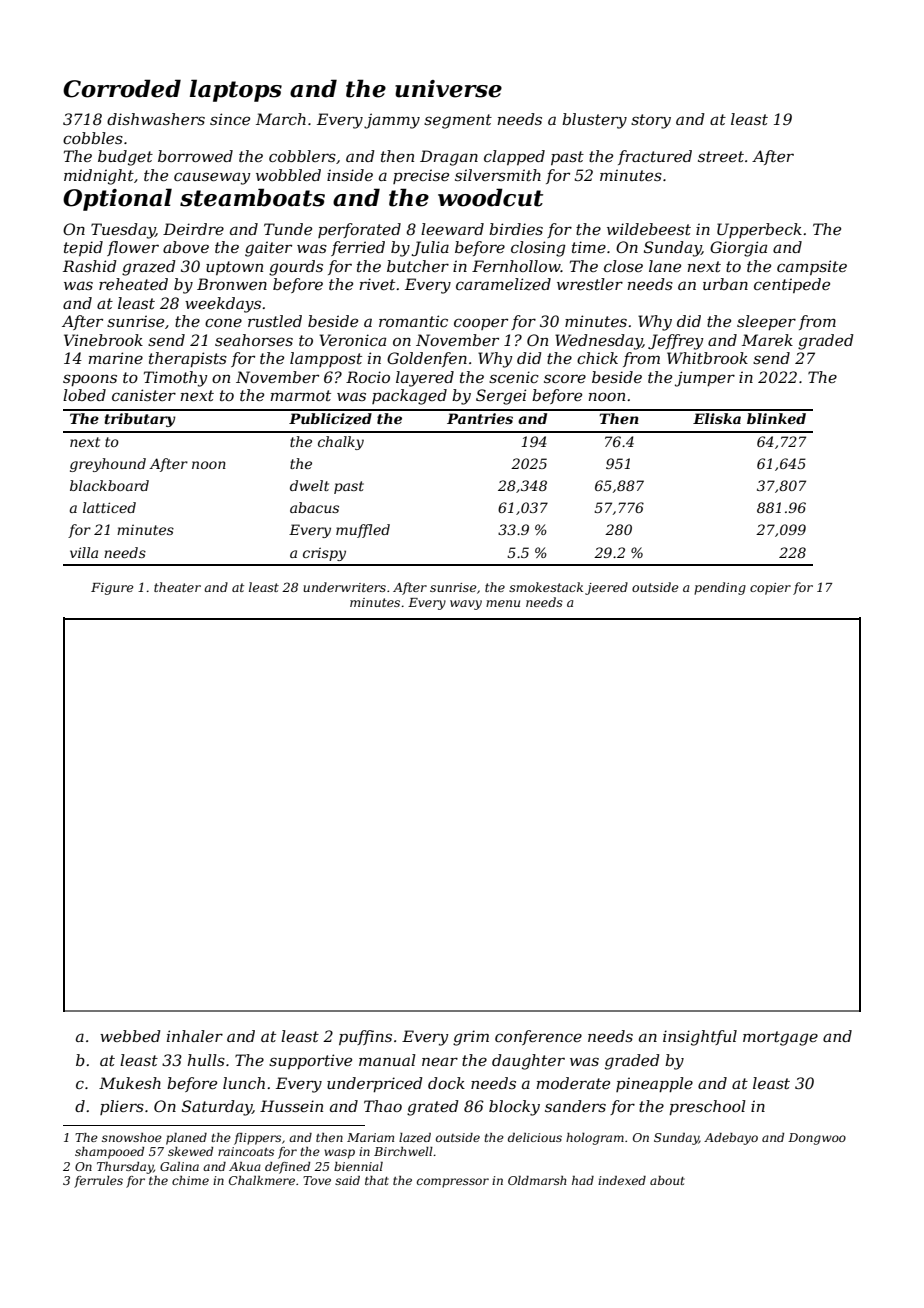 This screenshot has height=1308, width=924. Describe the element at coordinates (195, 1036) in the screenshot. I see `inhaler` at that location.
